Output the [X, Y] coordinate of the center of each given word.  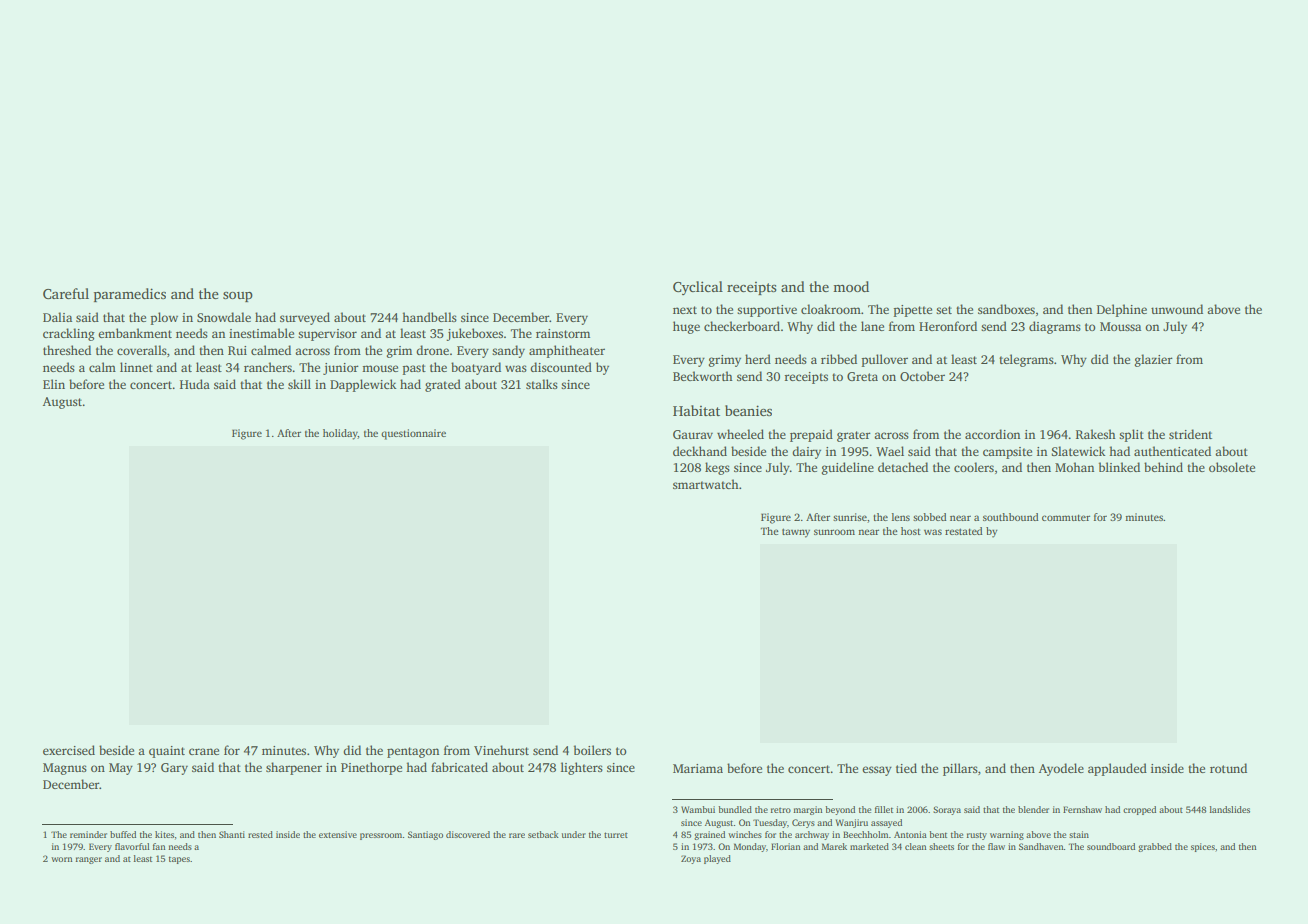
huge [686, 327]
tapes [179, 860]
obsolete [1232, 467]
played [717, 859]
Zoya [691, 859]
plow [164, 318]
